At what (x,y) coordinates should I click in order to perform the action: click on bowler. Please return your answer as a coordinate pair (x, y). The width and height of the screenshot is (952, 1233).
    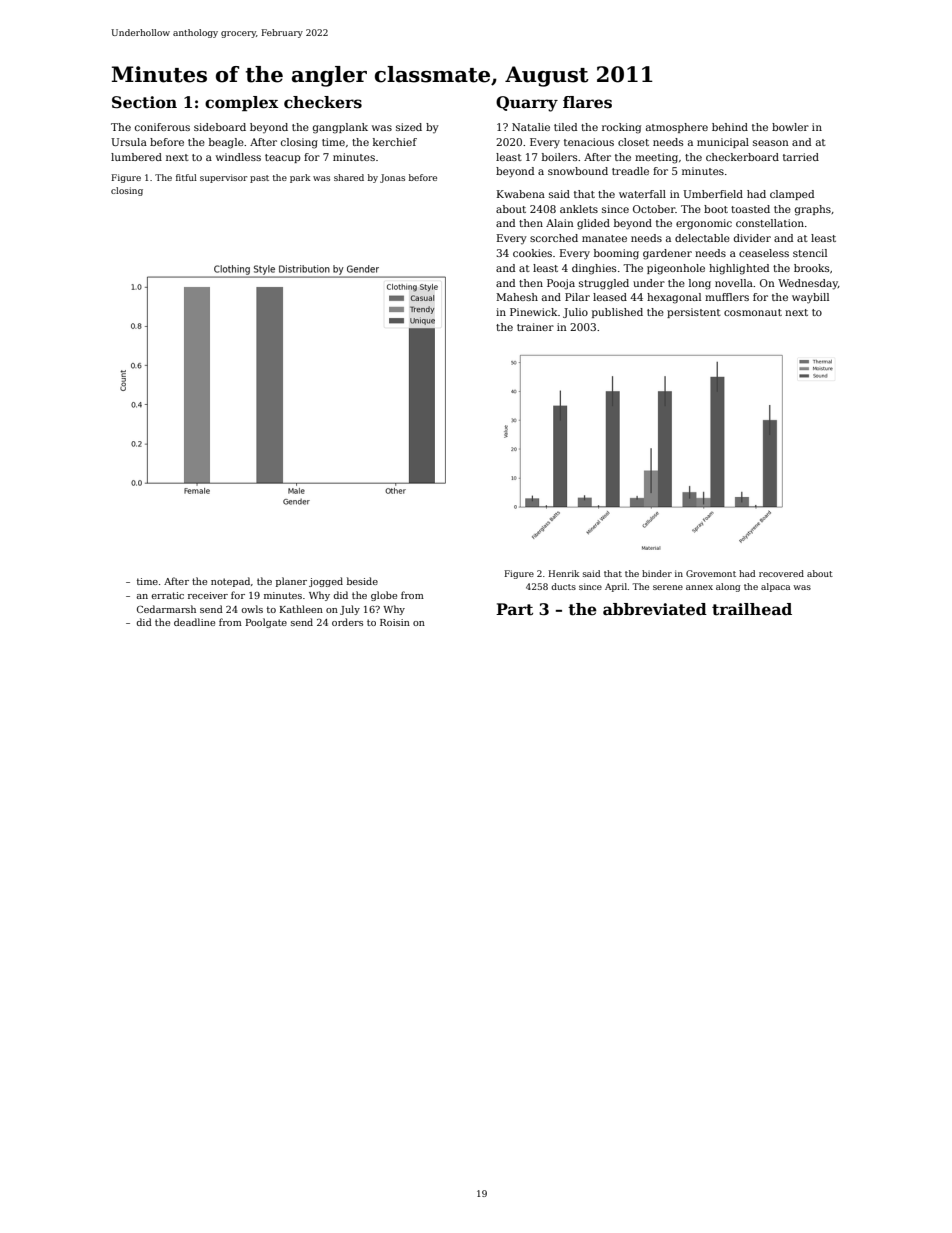
    Looking at the image, I should click on (790, 127).
